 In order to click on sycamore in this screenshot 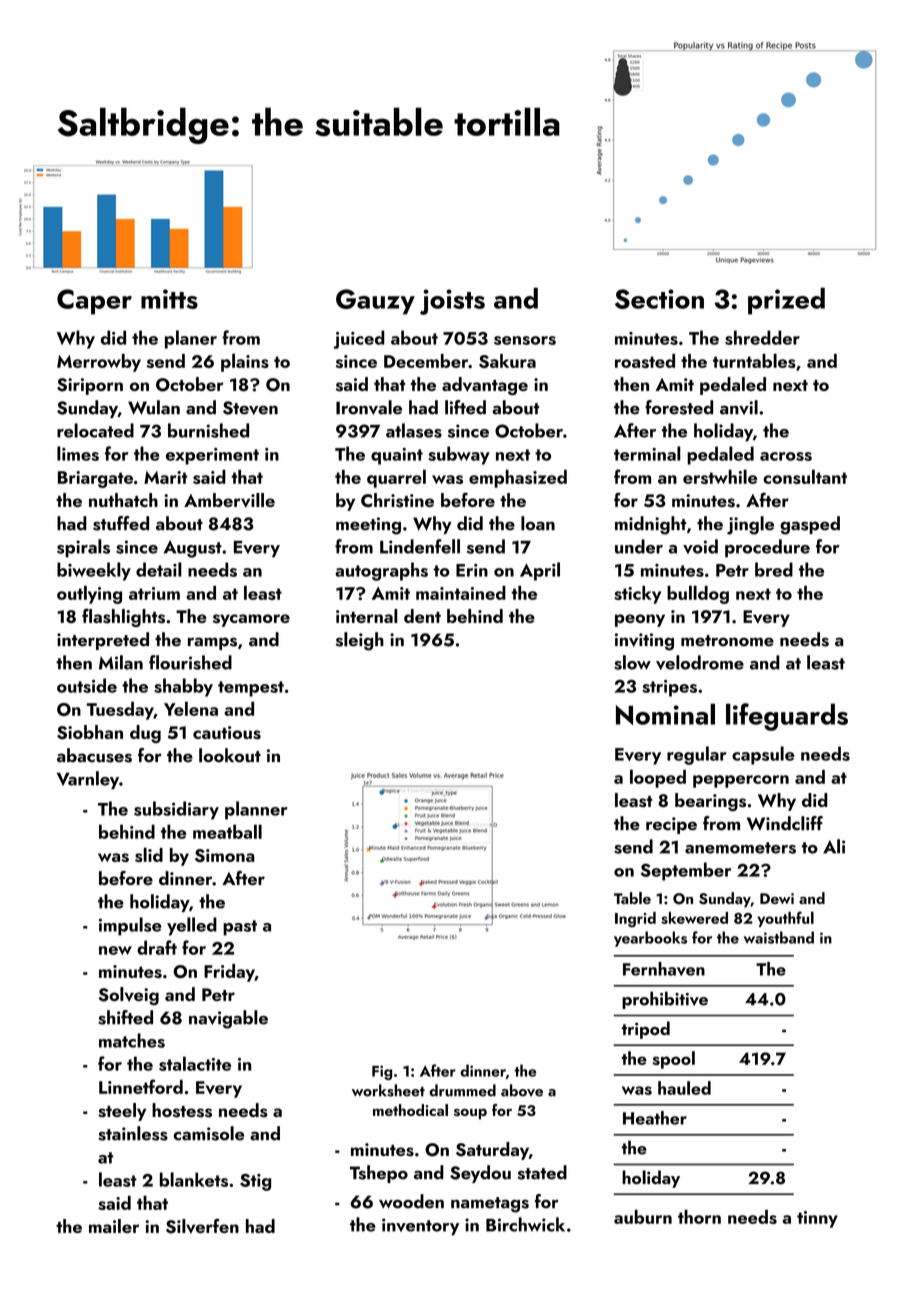, I will do `click(251, 620)`.
